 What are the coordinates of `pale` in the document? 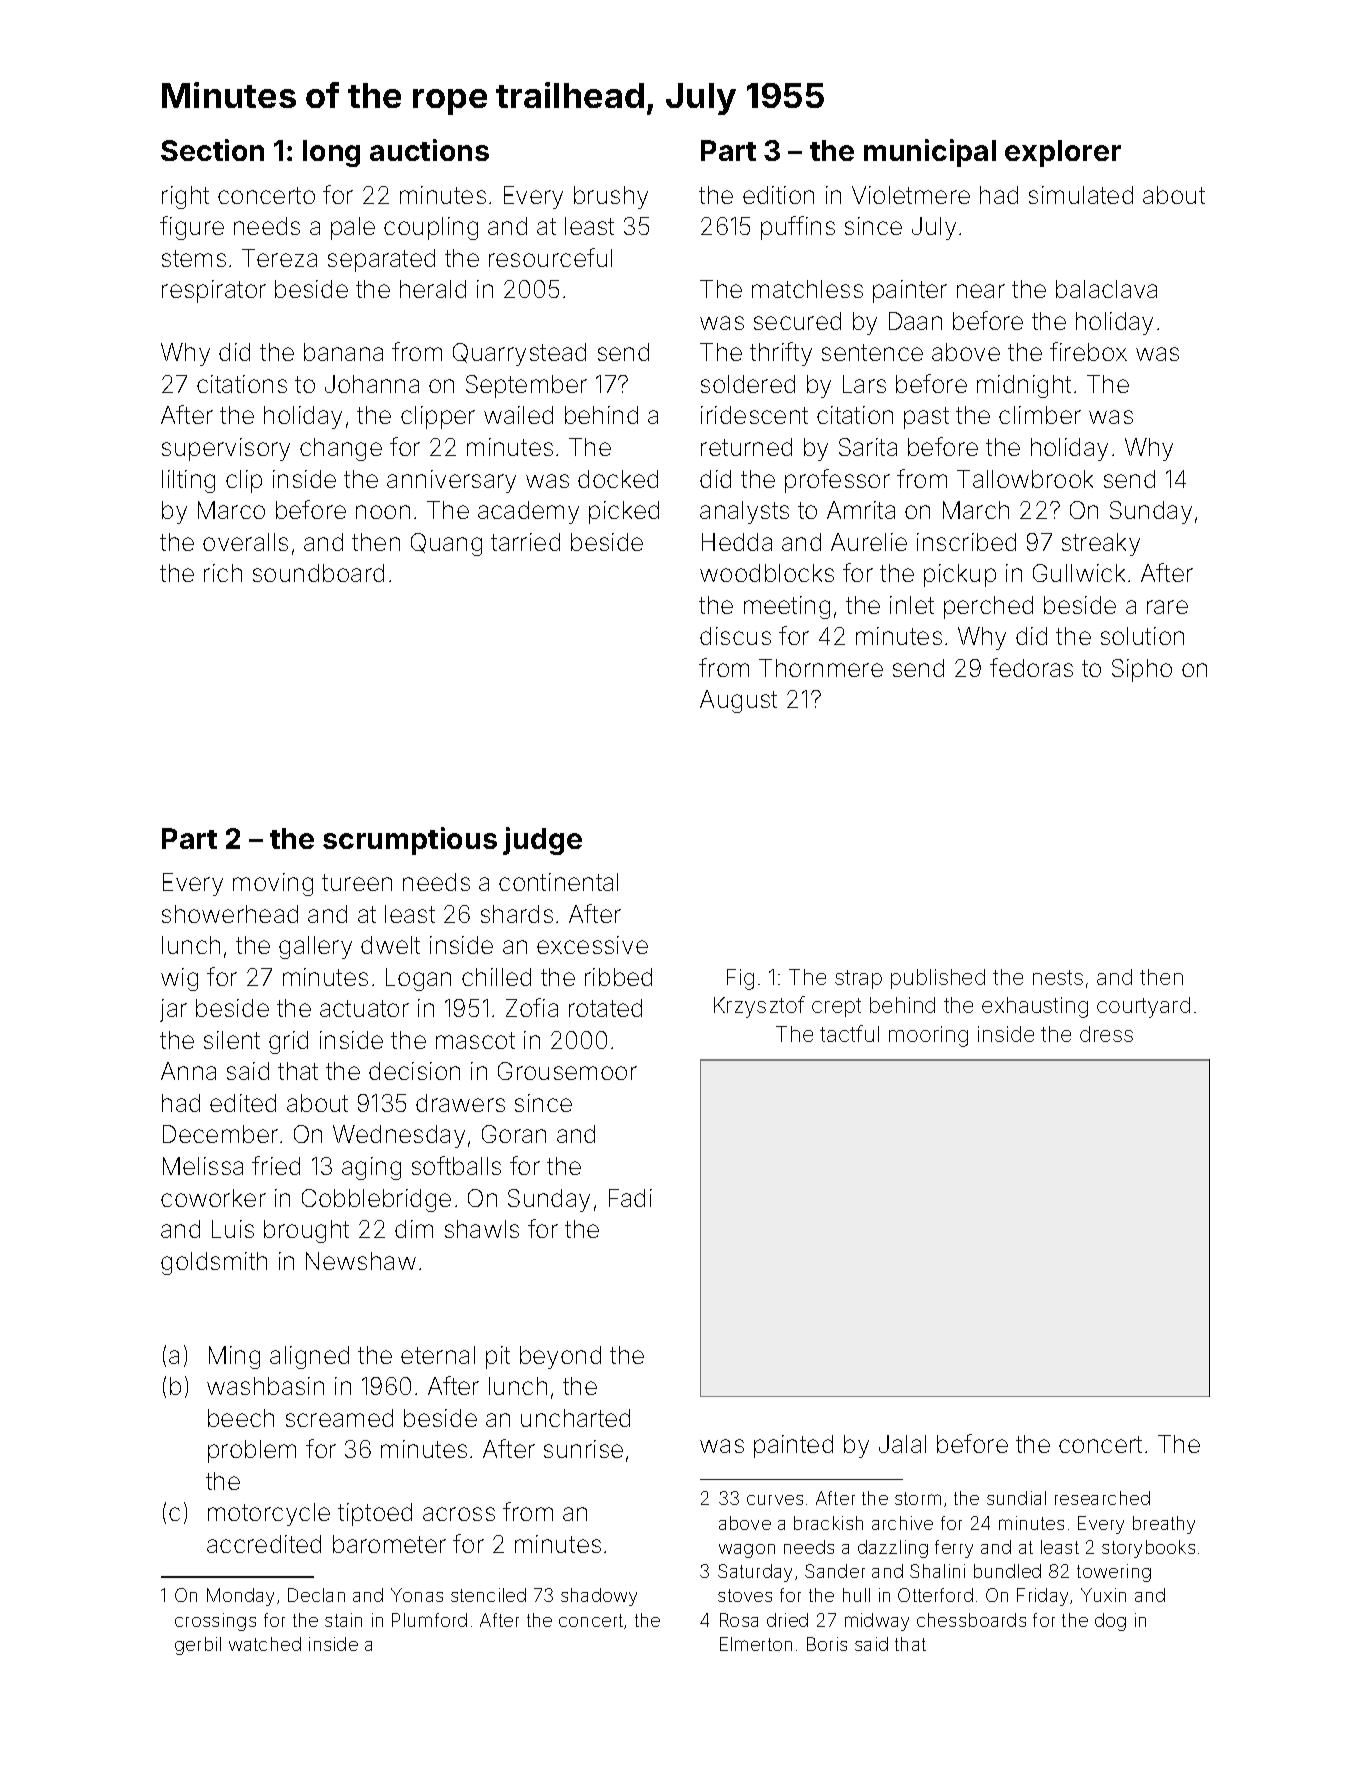 It's located at (353, 228).
